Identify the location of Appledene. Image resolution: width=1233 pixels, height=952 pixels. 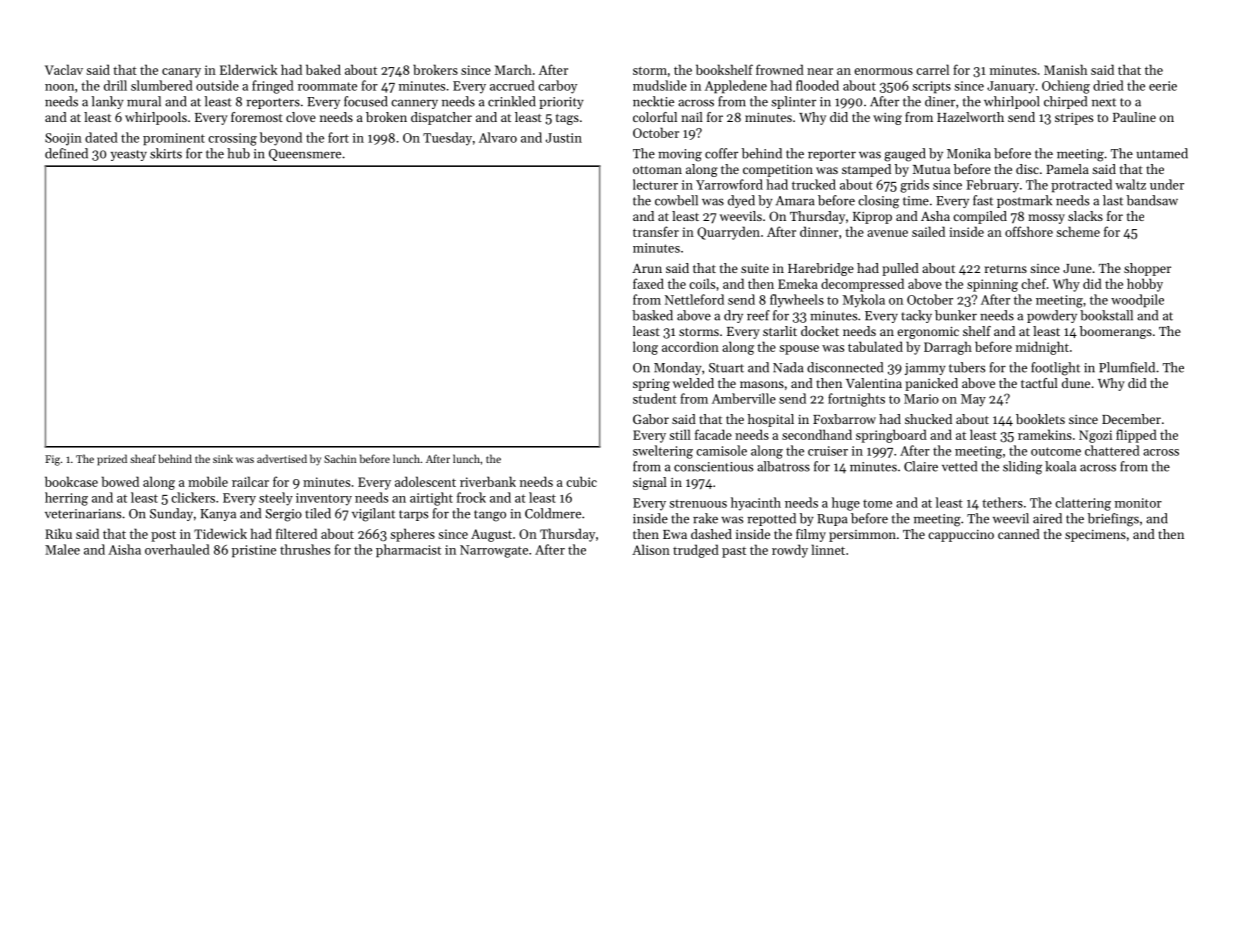
(736, 87).
